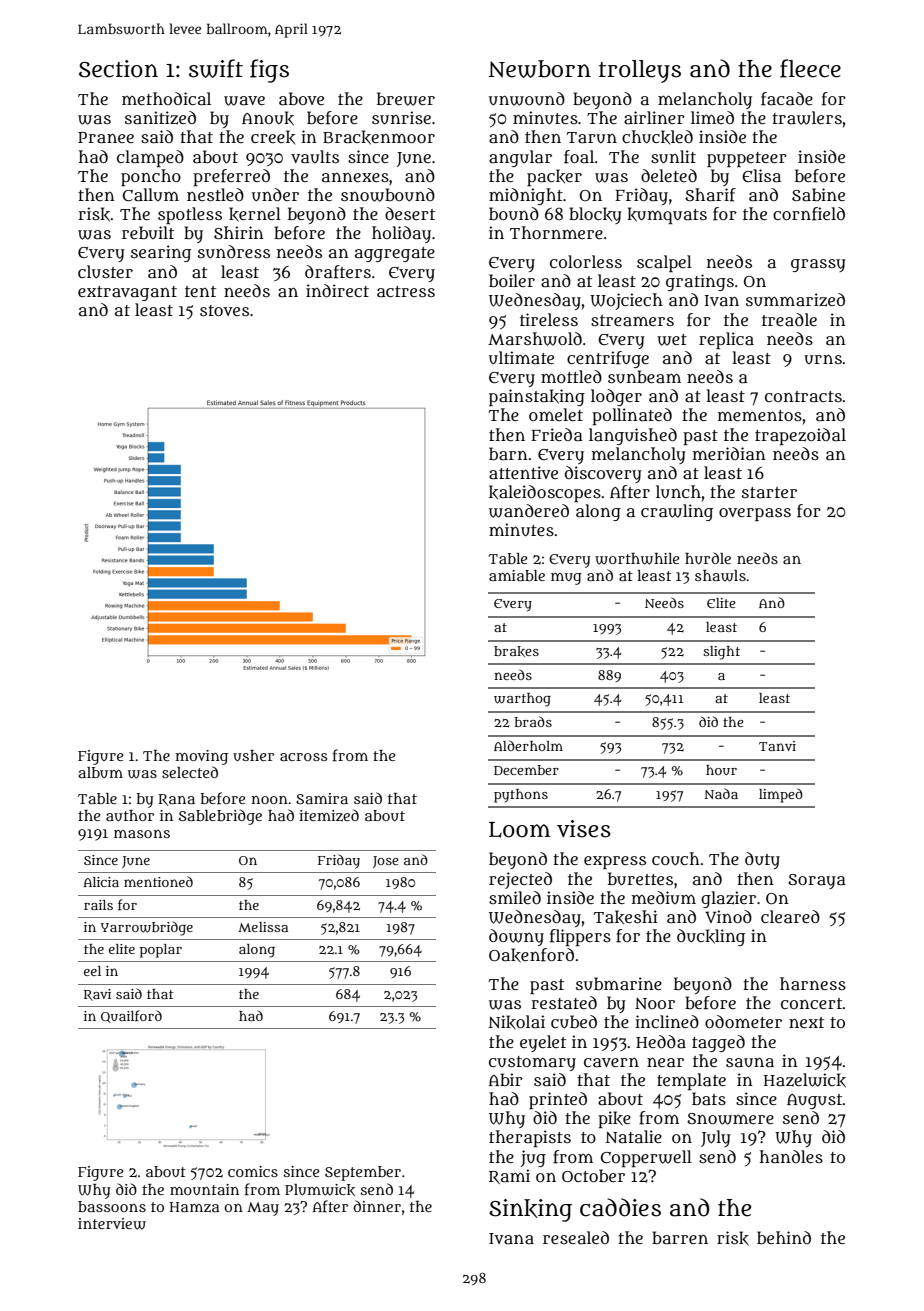 This screenshot has width=924, height=1311. I want to click on clamped, so click(150, 158).
